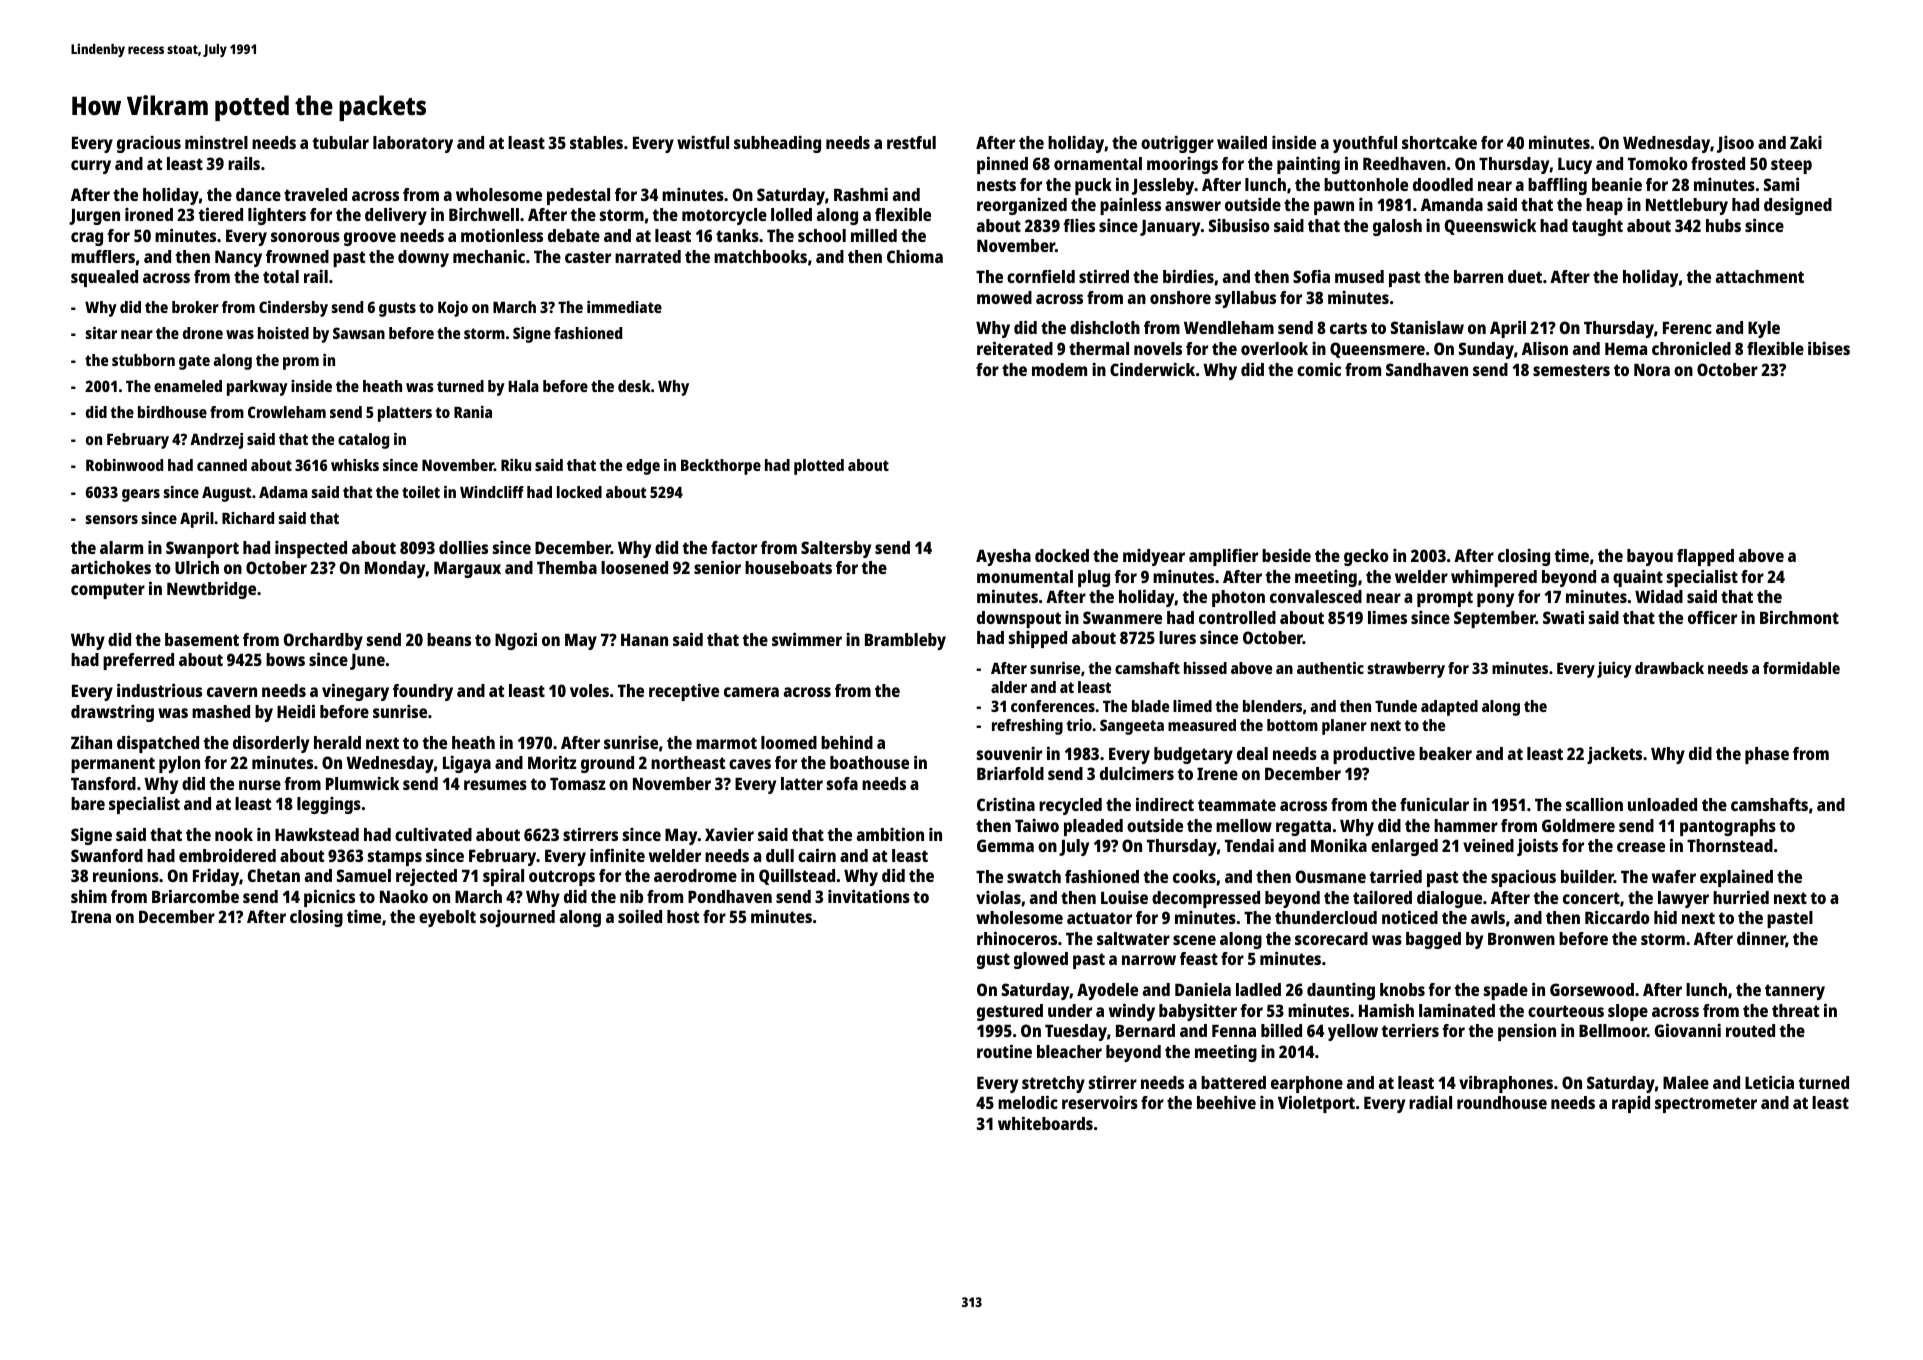 This screenshot has height=1360, width=1923. Describe the element at coordinates (1801, 668) in the screenshot. I see `formidable` at that location.
